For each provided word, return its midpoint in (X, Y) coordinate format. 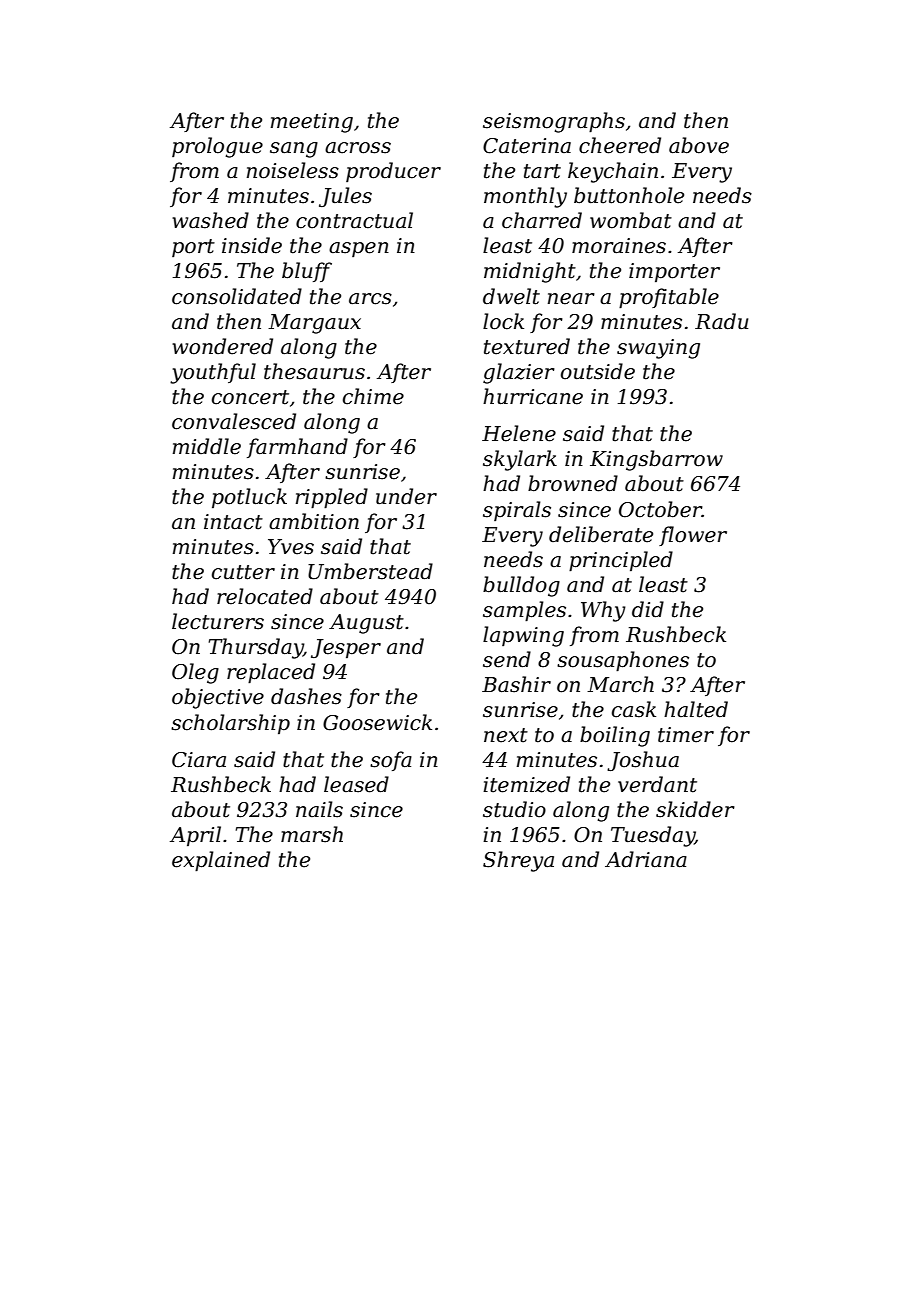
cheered (620, 145)
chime (373, 396)
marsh (312, 834)
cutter (243, 572)
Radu (721, 321)
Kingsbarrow (656, 460)
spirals (517, 511)
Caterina (527, 146)
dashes (306, 696)
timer (686, 735)
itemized (526, 784)
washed (210, 220)
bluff (307, 272)
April (195, 836)
